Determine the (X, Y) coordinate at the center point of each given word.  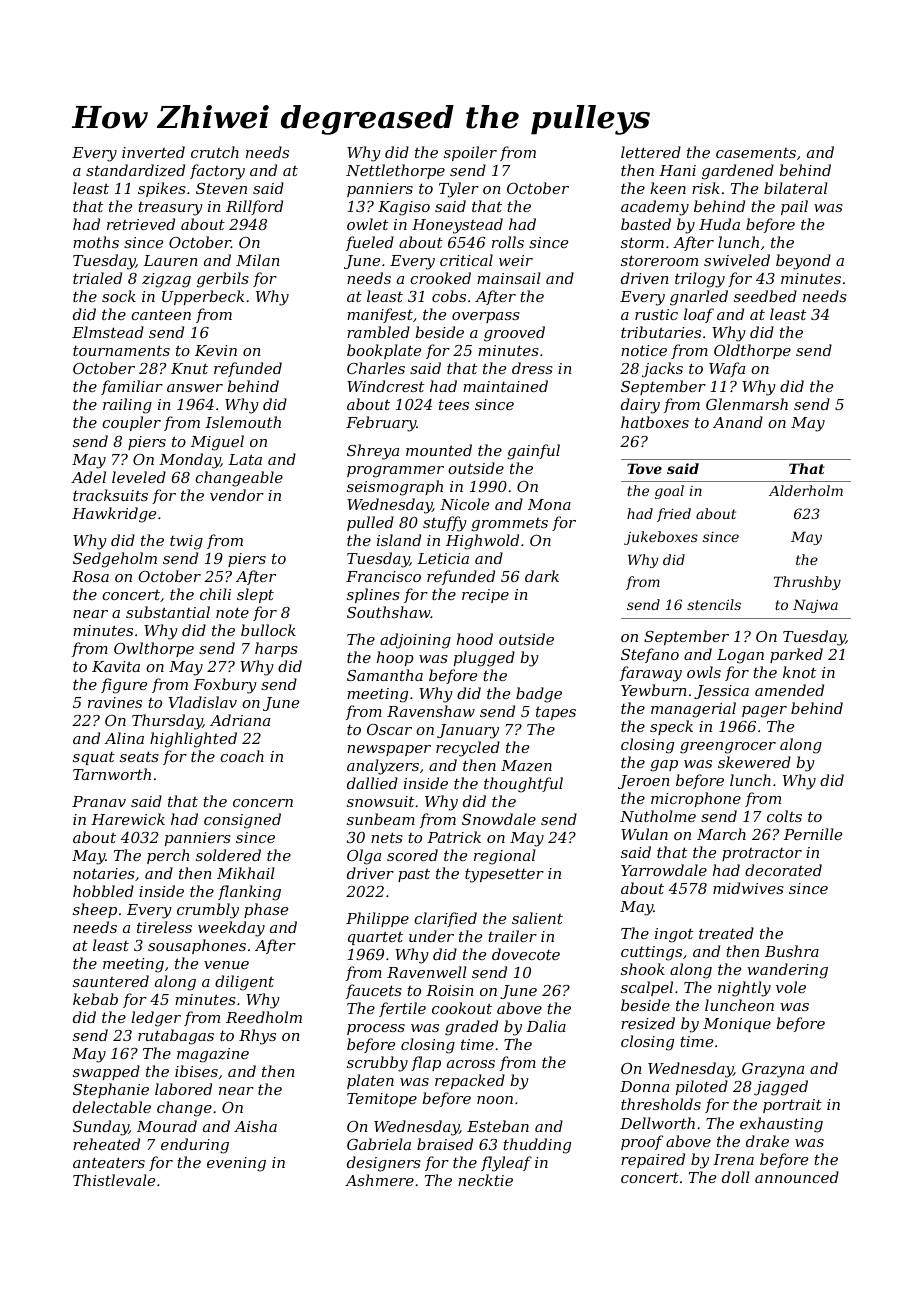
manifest (380, 315)
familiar (132, 387)
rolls (508, 242)
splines (373, 595)
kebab (95, 999)
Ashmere (379, 1180)
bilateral (796, 188)
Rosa (90, 576)
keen (668, 188)
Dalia (546, 1026)
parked (796, 655)
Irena (733, 1159)
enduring (195, 1146)
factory (217, 172)
